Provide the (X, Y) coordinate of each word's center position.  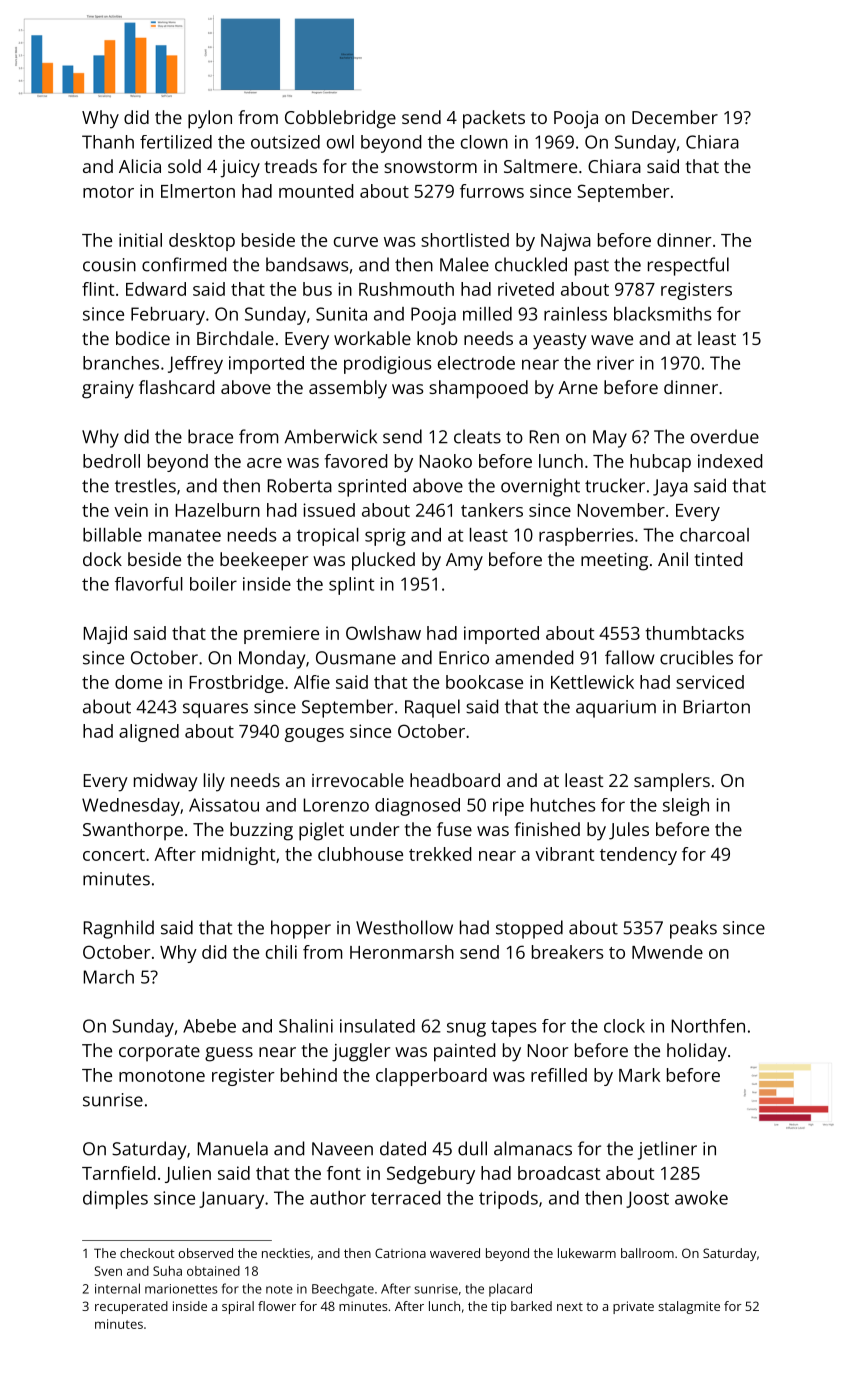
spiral (238, 1307)
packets (494, 119)
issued (329, 510)
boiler (213, 584)
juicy (240, 169)
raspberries (586, 537)
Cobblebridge (340, 119)
